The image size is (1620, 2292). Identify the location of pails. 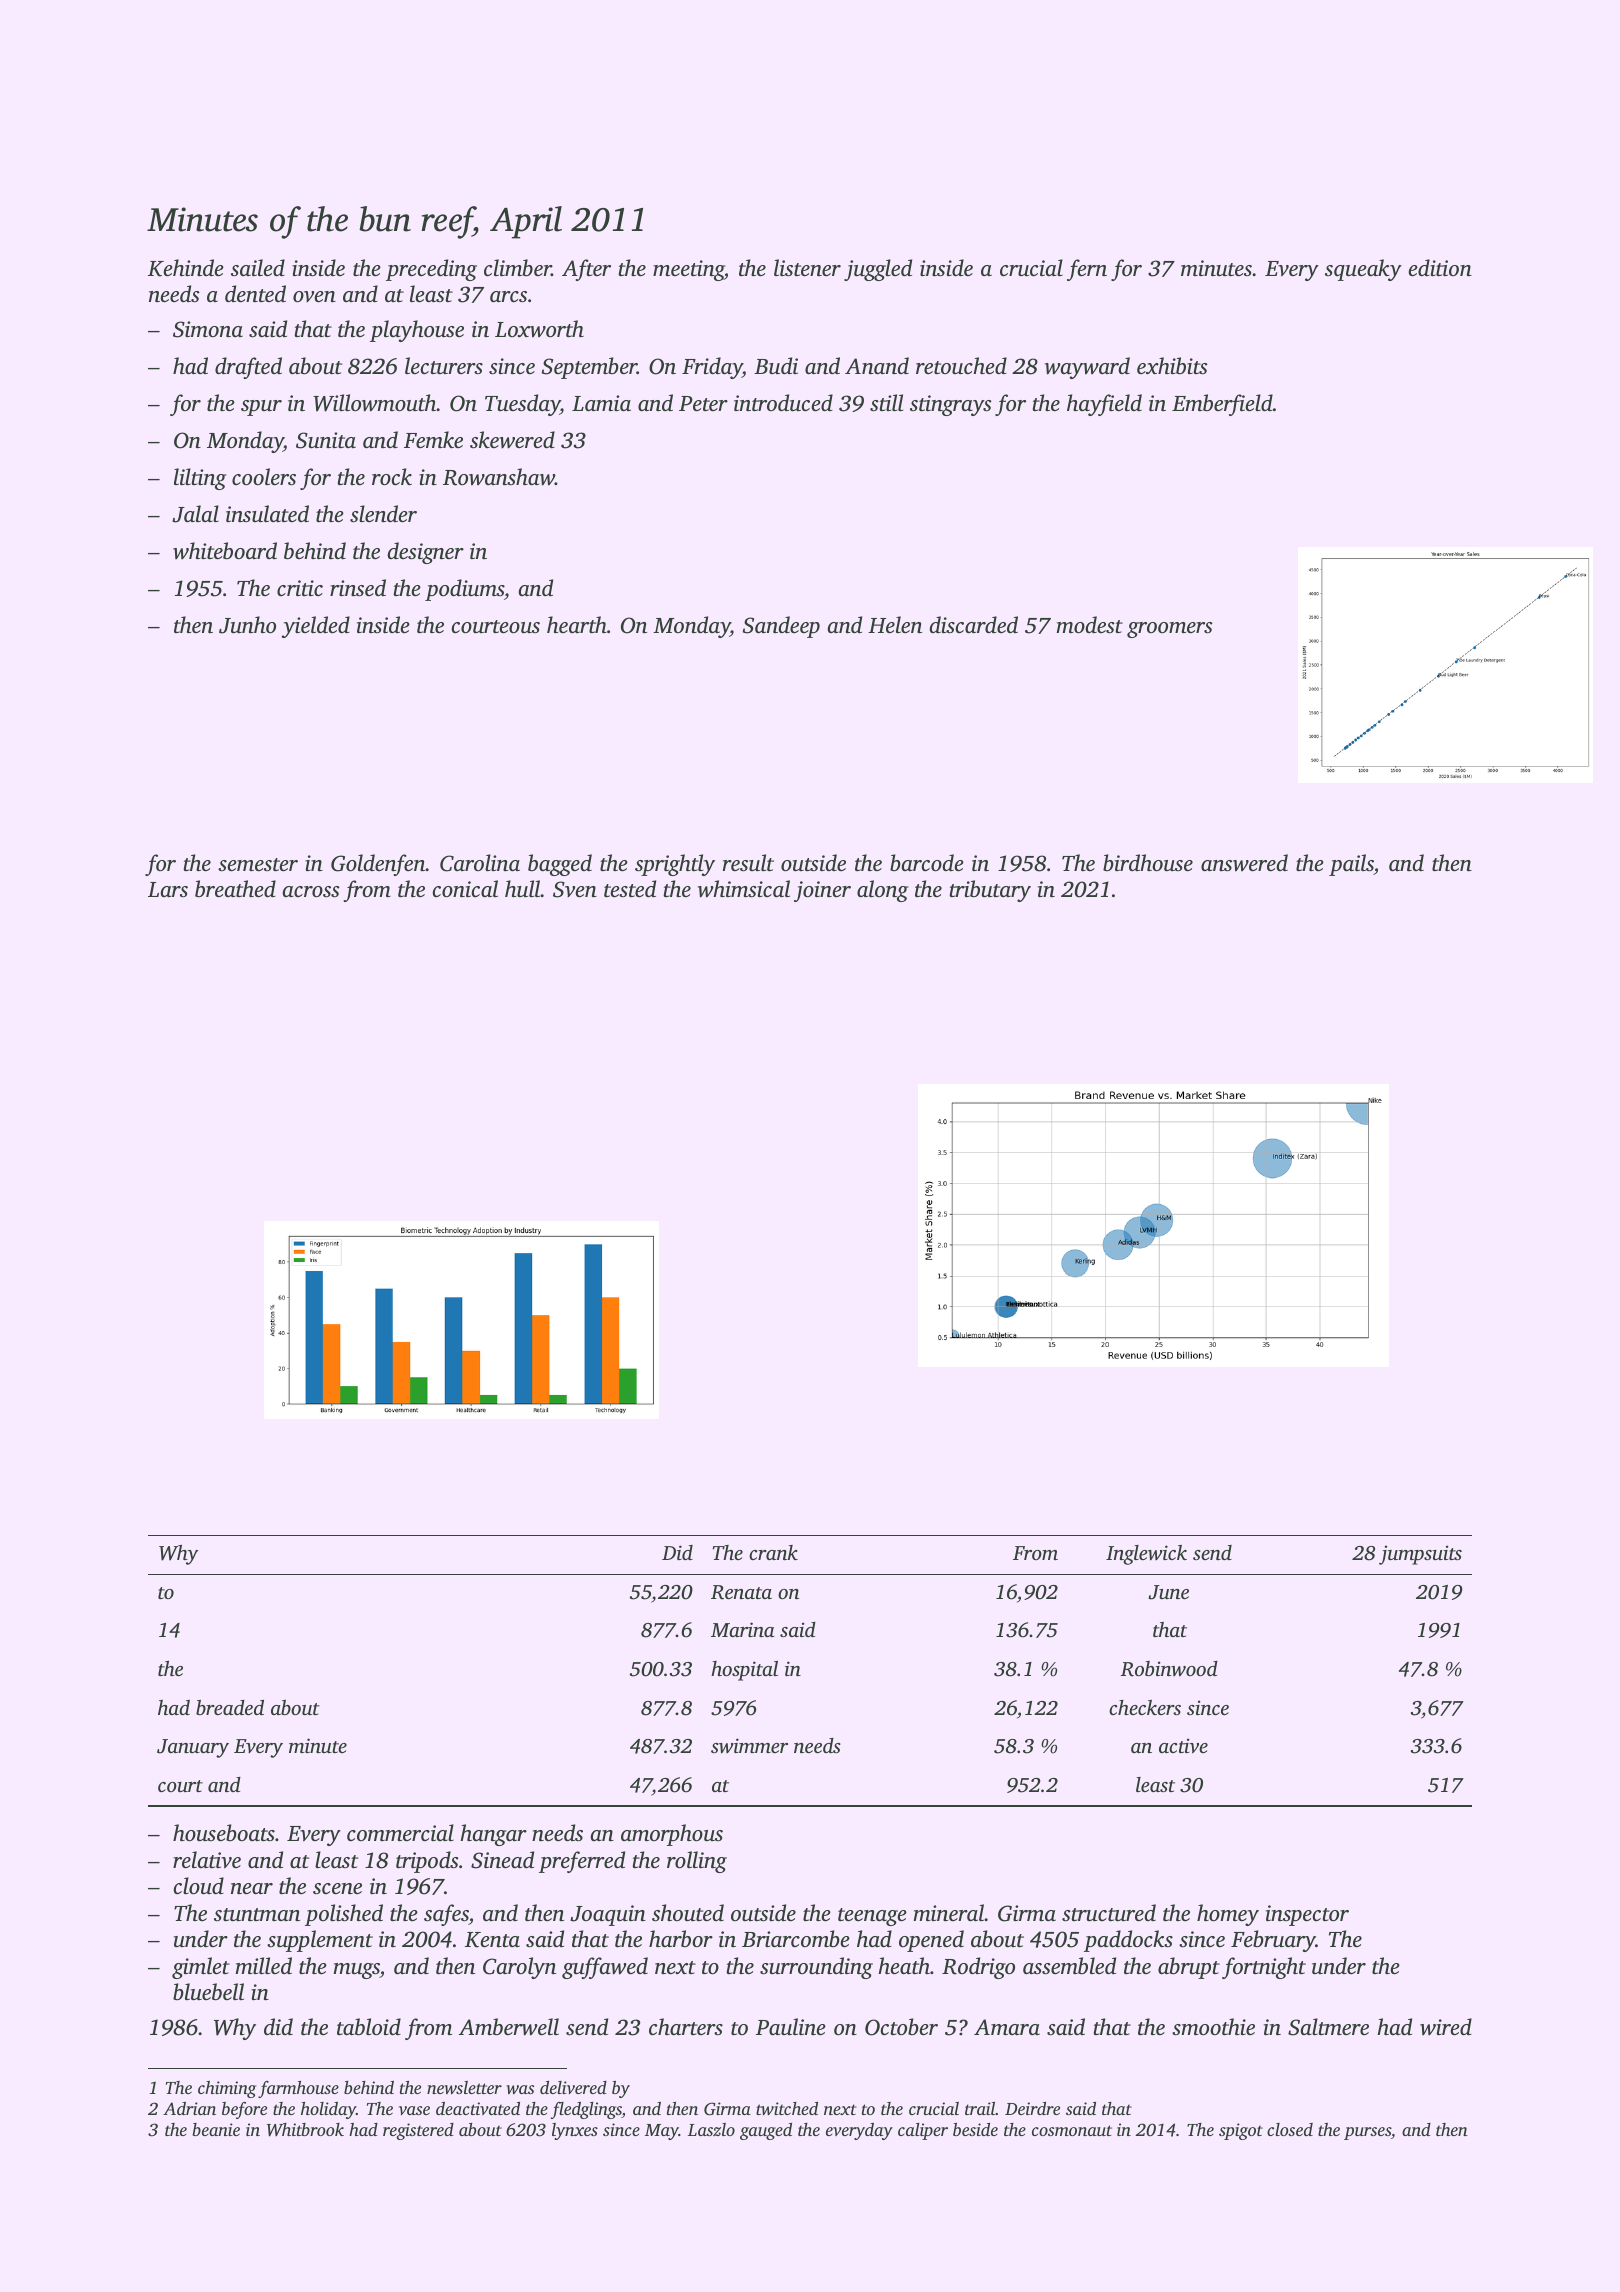
(1351, 865).
